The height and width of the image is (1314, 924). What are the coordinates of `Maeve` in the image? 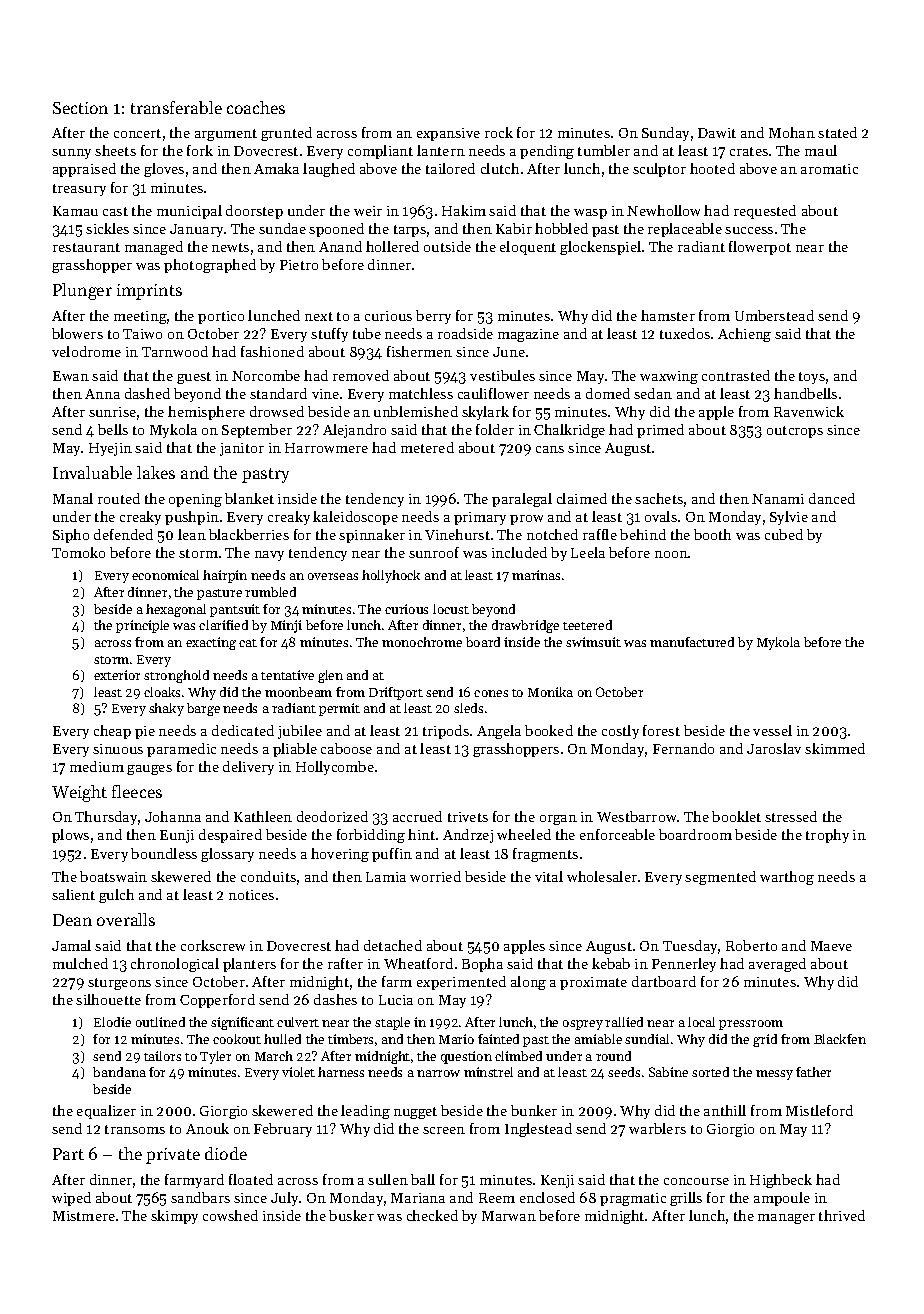 It's located at (831, 946).
